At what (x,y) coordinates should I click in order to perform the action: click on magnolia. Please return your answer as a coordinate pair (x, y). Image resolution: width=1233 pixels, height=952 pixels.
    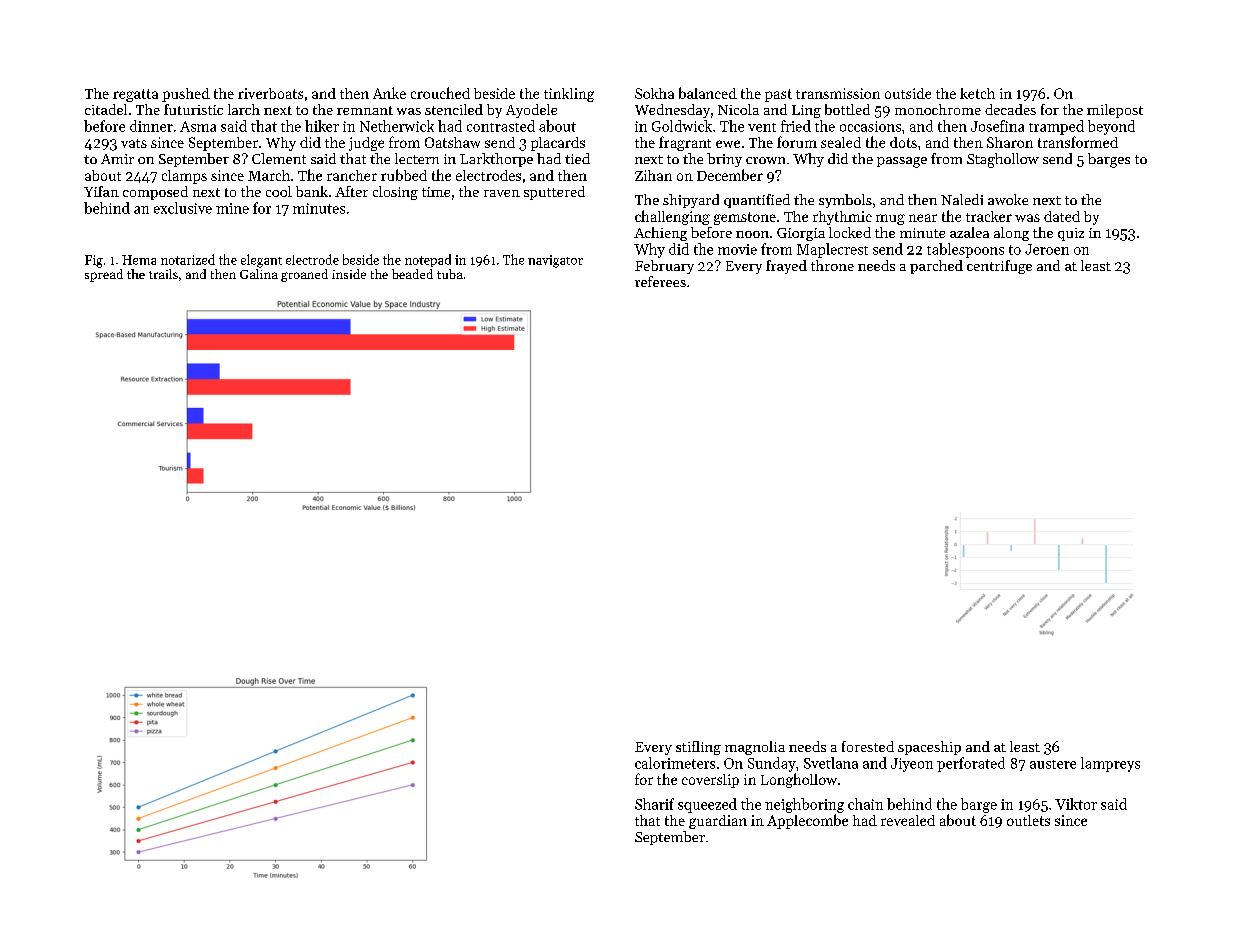
    Looking at the image, I should click on (755, 748).
